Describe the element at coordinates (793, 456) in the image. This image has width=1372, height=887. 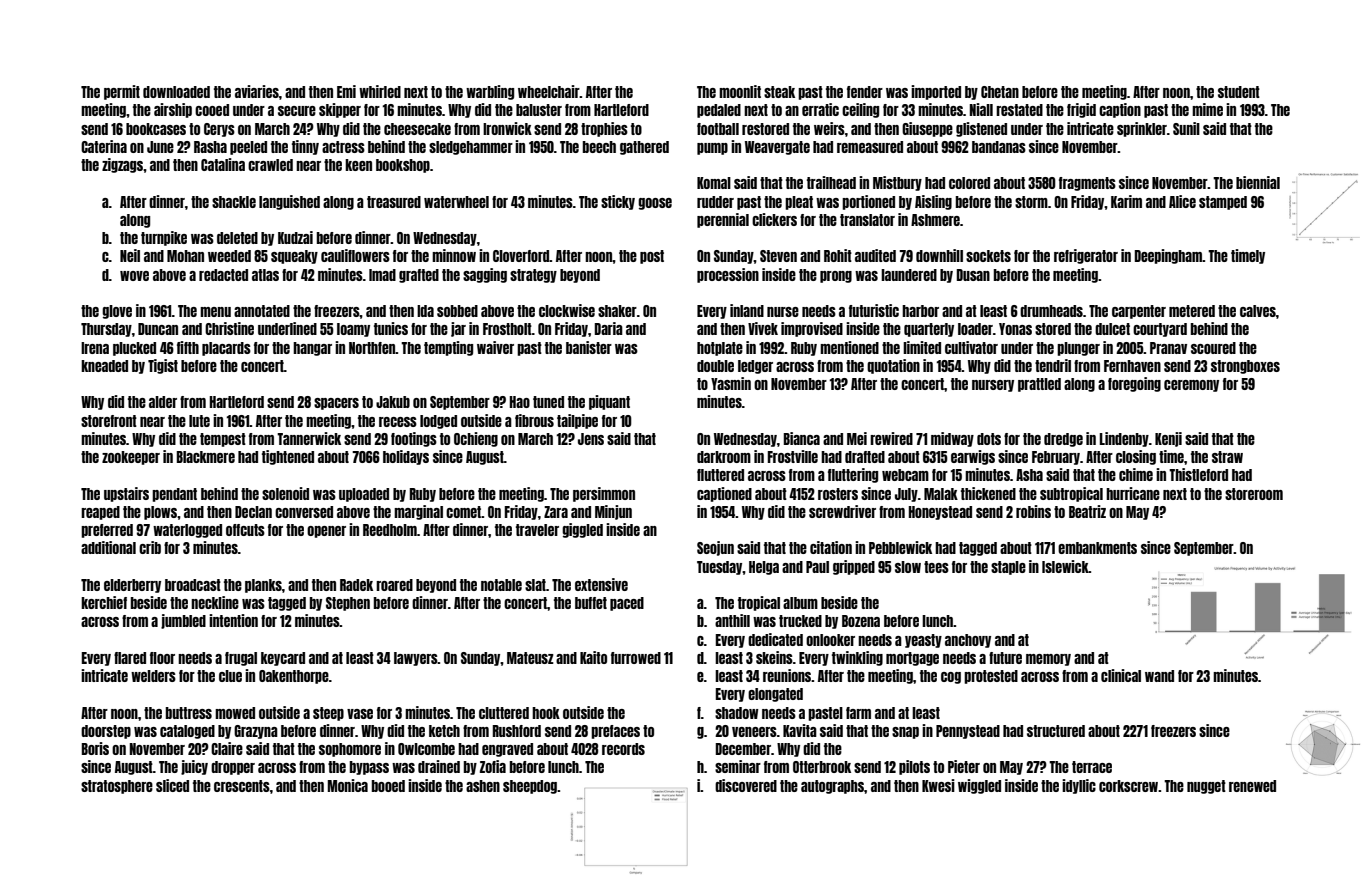
I see `Frostville` at that location.
